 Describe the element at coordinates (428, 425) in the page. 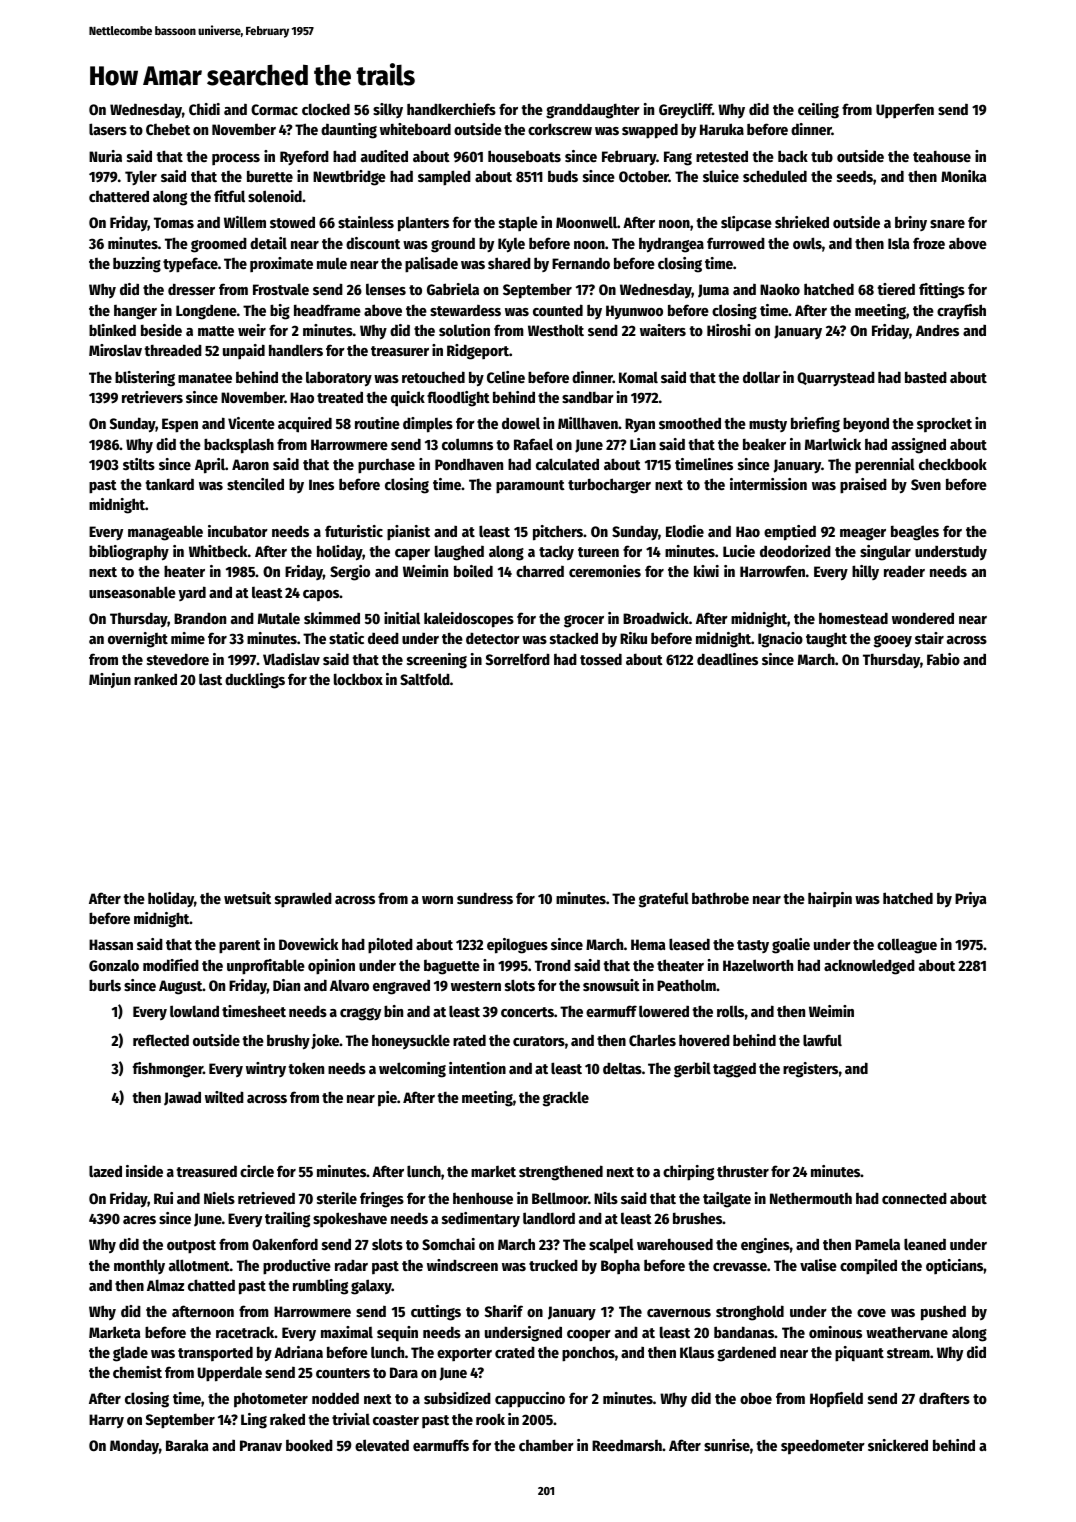

I see `dimples` at that location.
